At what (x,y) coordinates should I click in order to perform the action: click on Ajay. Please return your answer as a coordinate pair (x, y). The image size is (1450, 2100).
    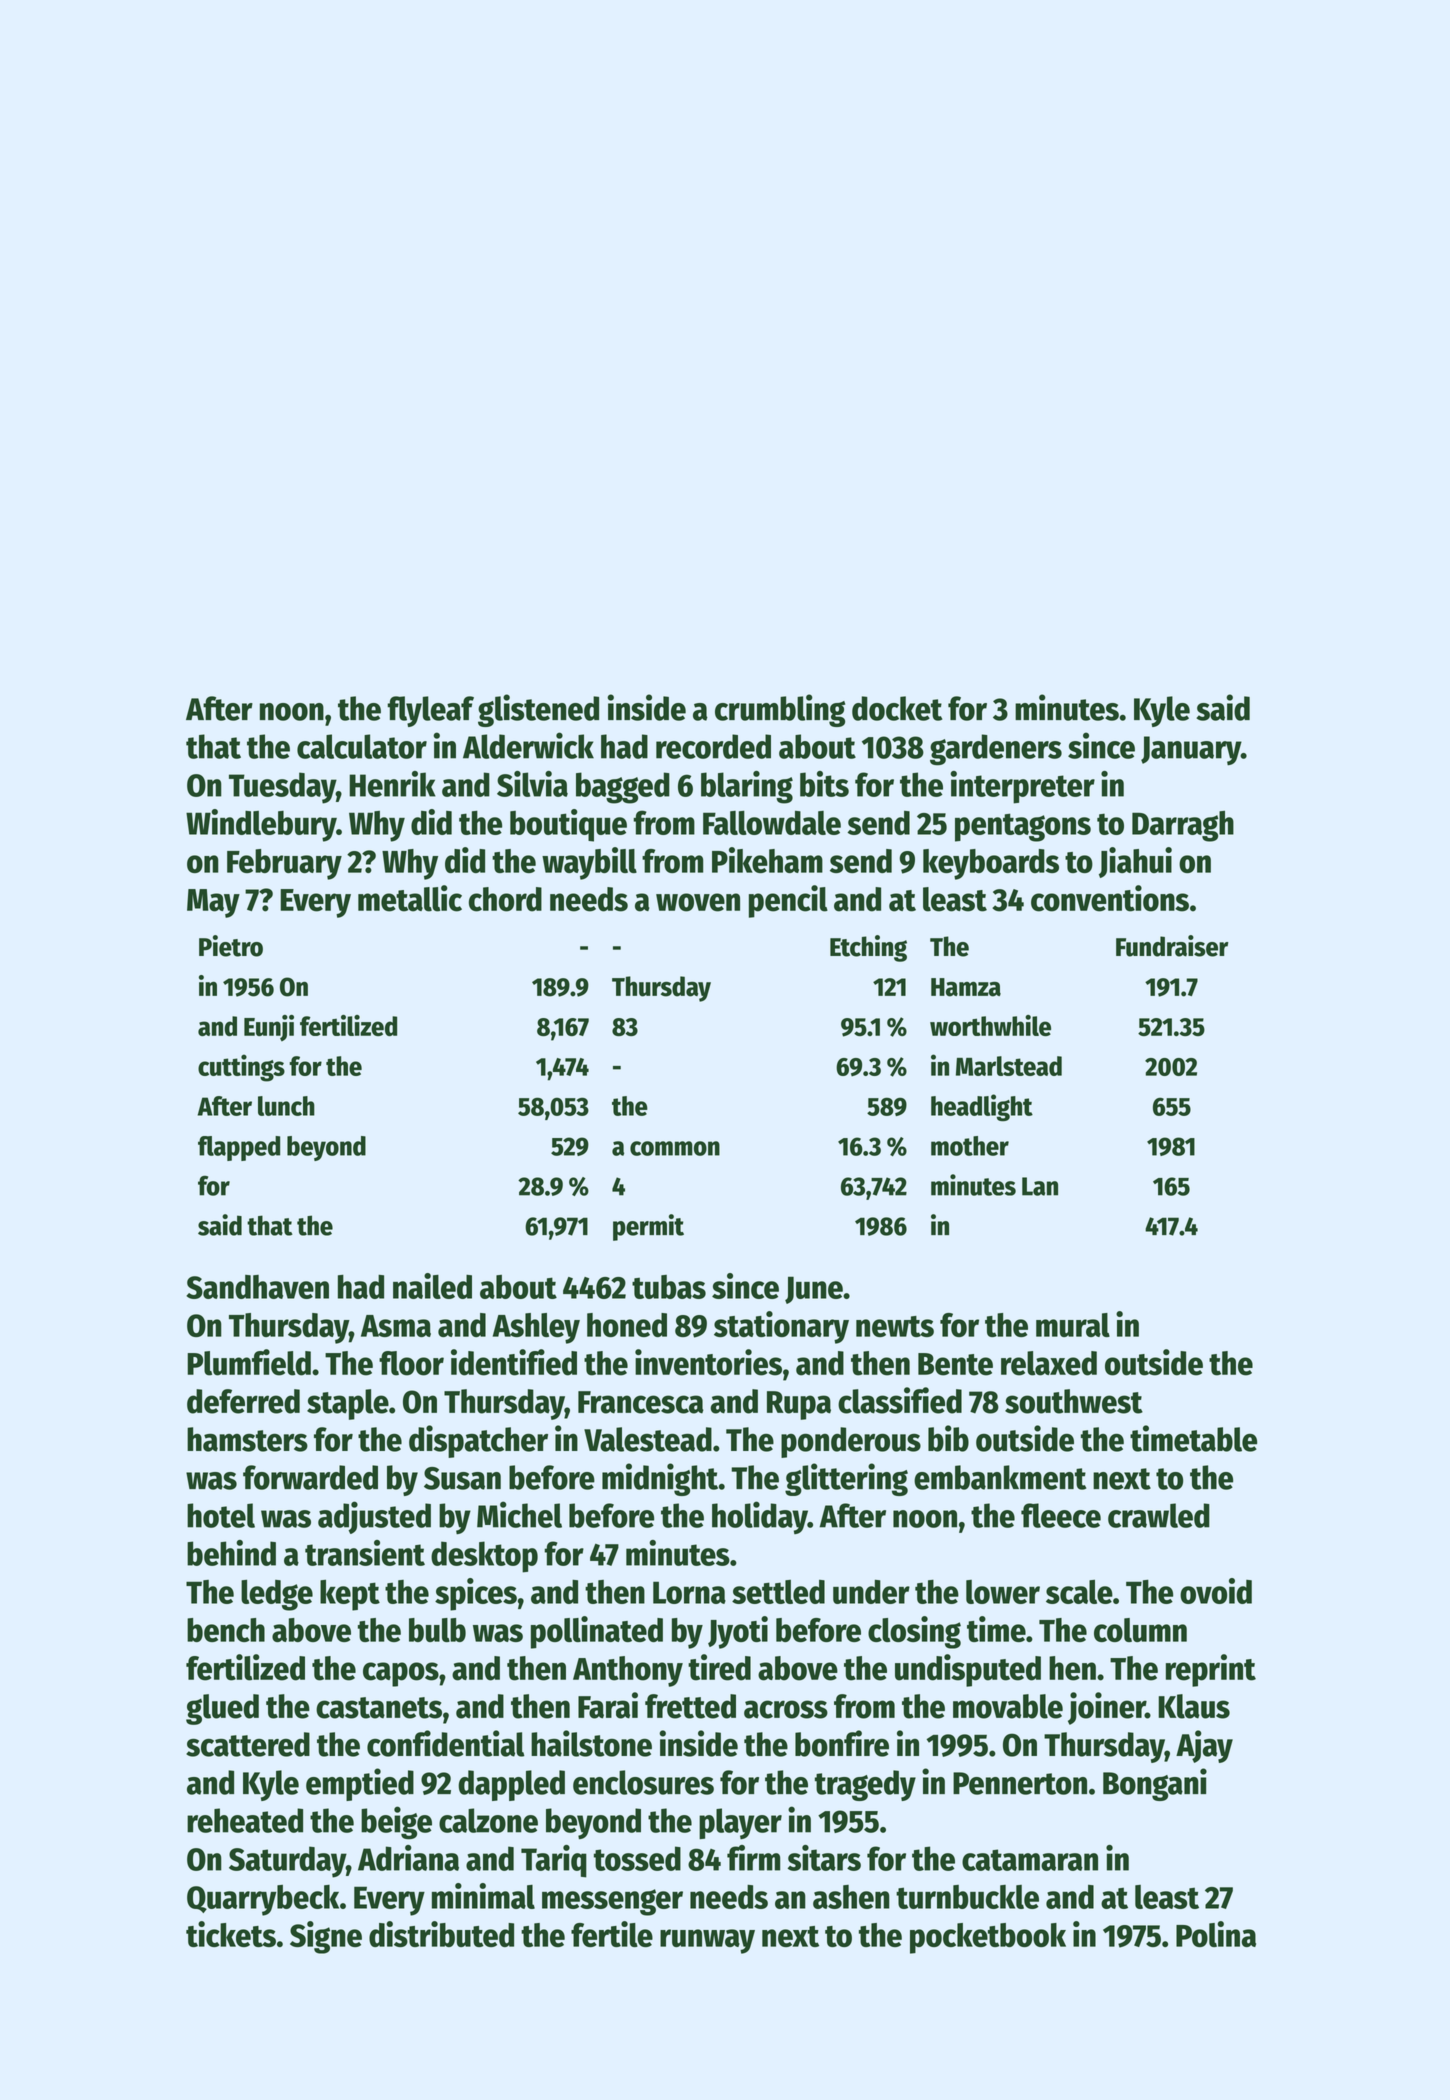
    Looking at the image, I should click on (1204, 1746).
